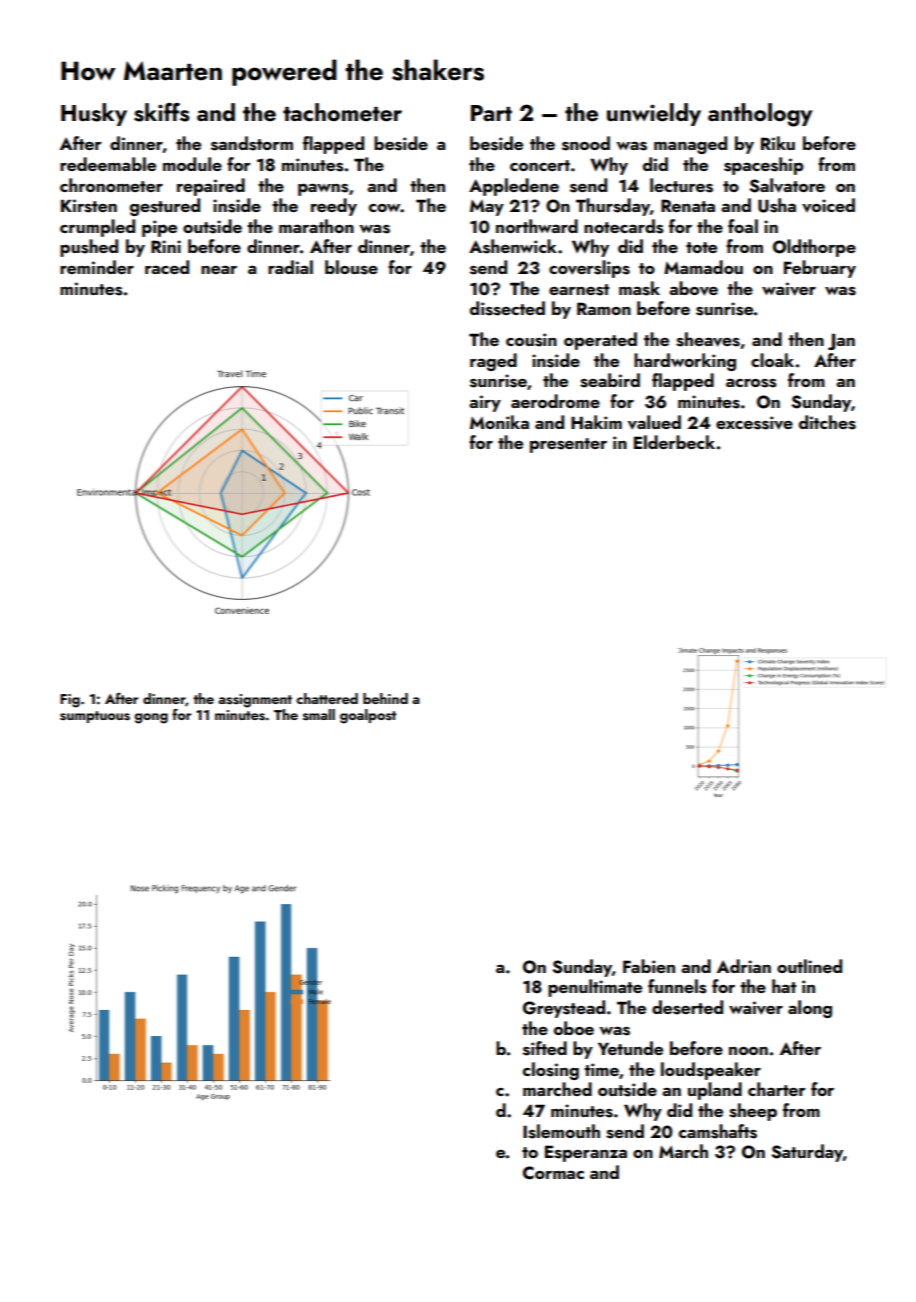 The image size is (916, 1302). What do you see at coordinates (586, 1153) in the page?
I see `Esperanza` at bounding box center [586, 1153].
